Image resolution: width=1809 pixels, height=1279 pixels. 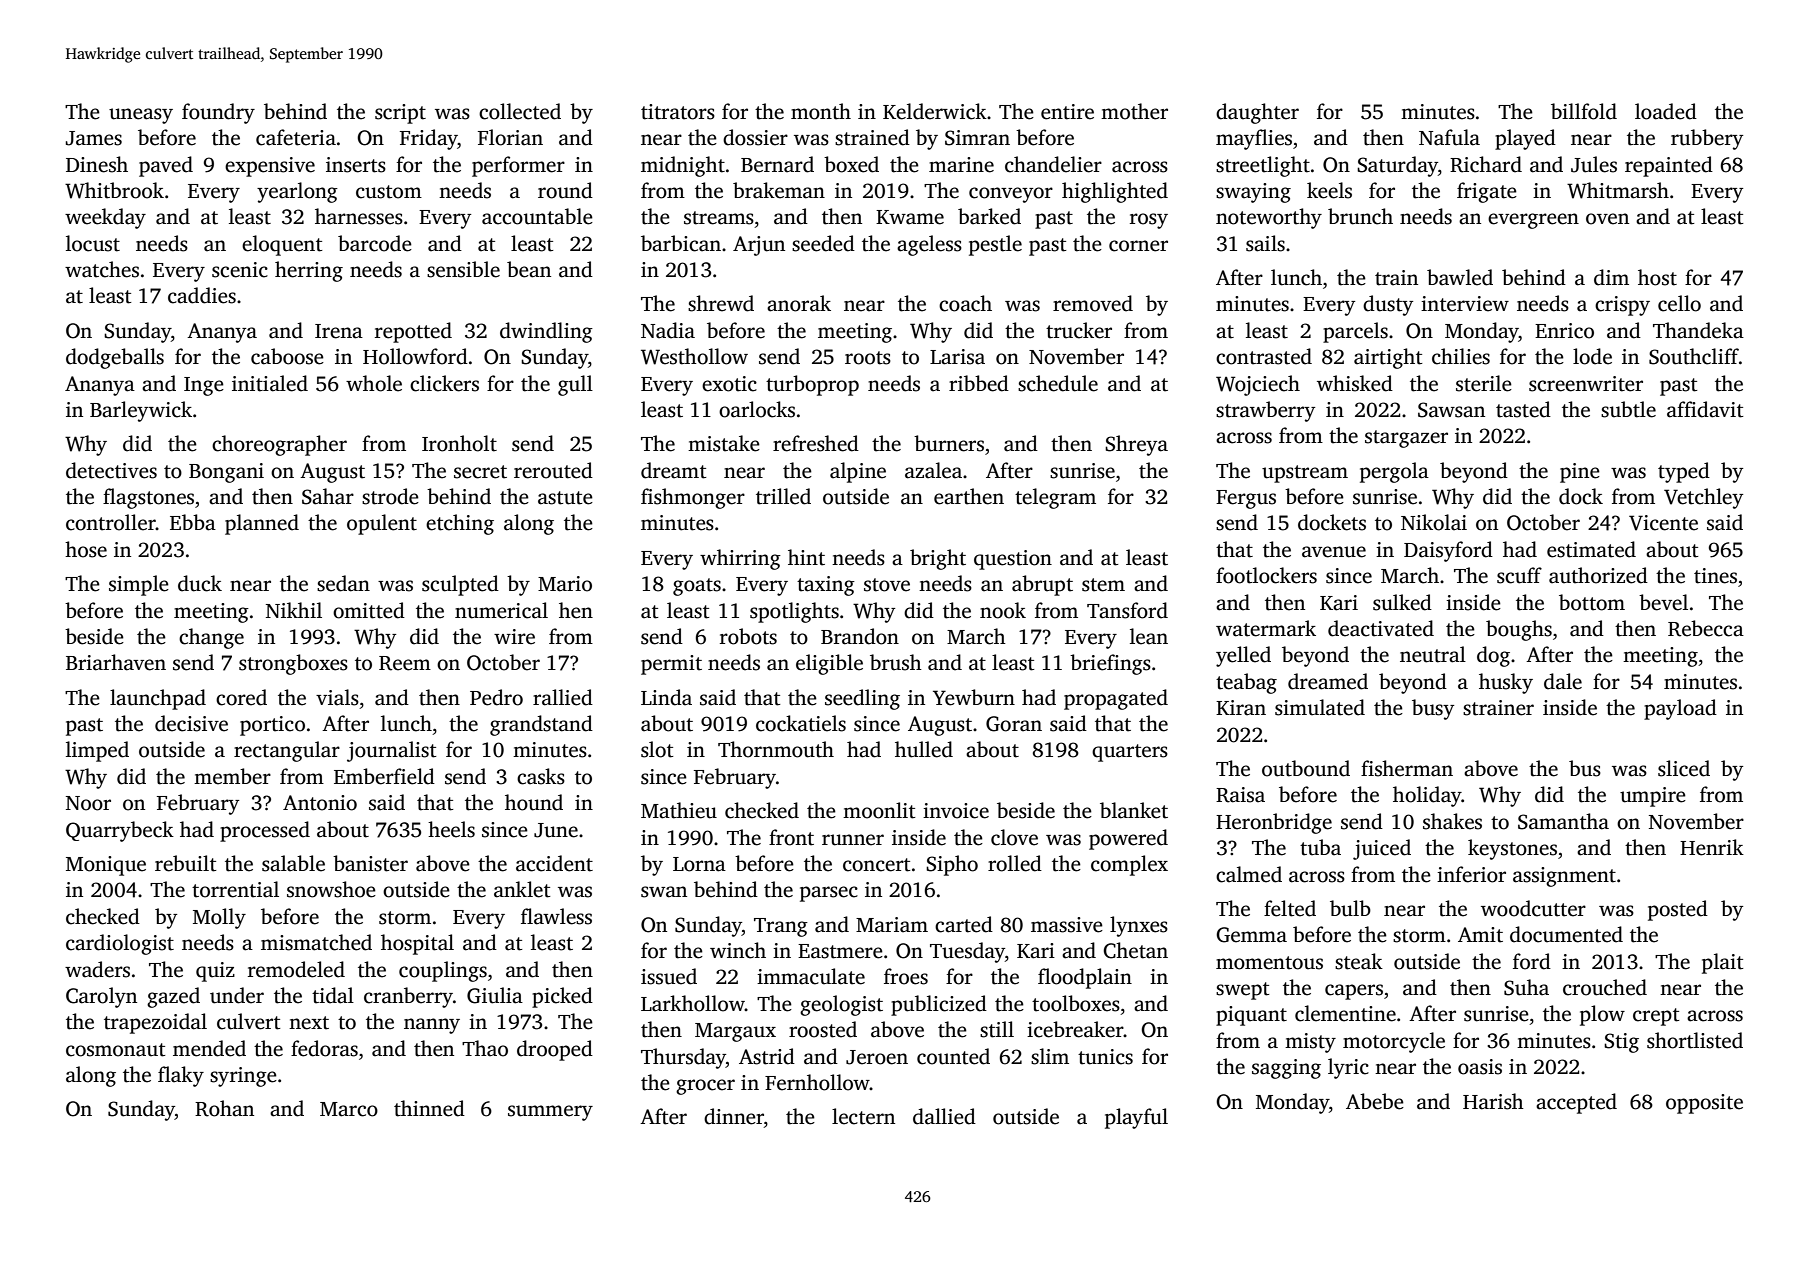 What do you see at coordinates (1263, 166) in the screenshot?
I see `streetlight` at bounding box center [1263, 166].
